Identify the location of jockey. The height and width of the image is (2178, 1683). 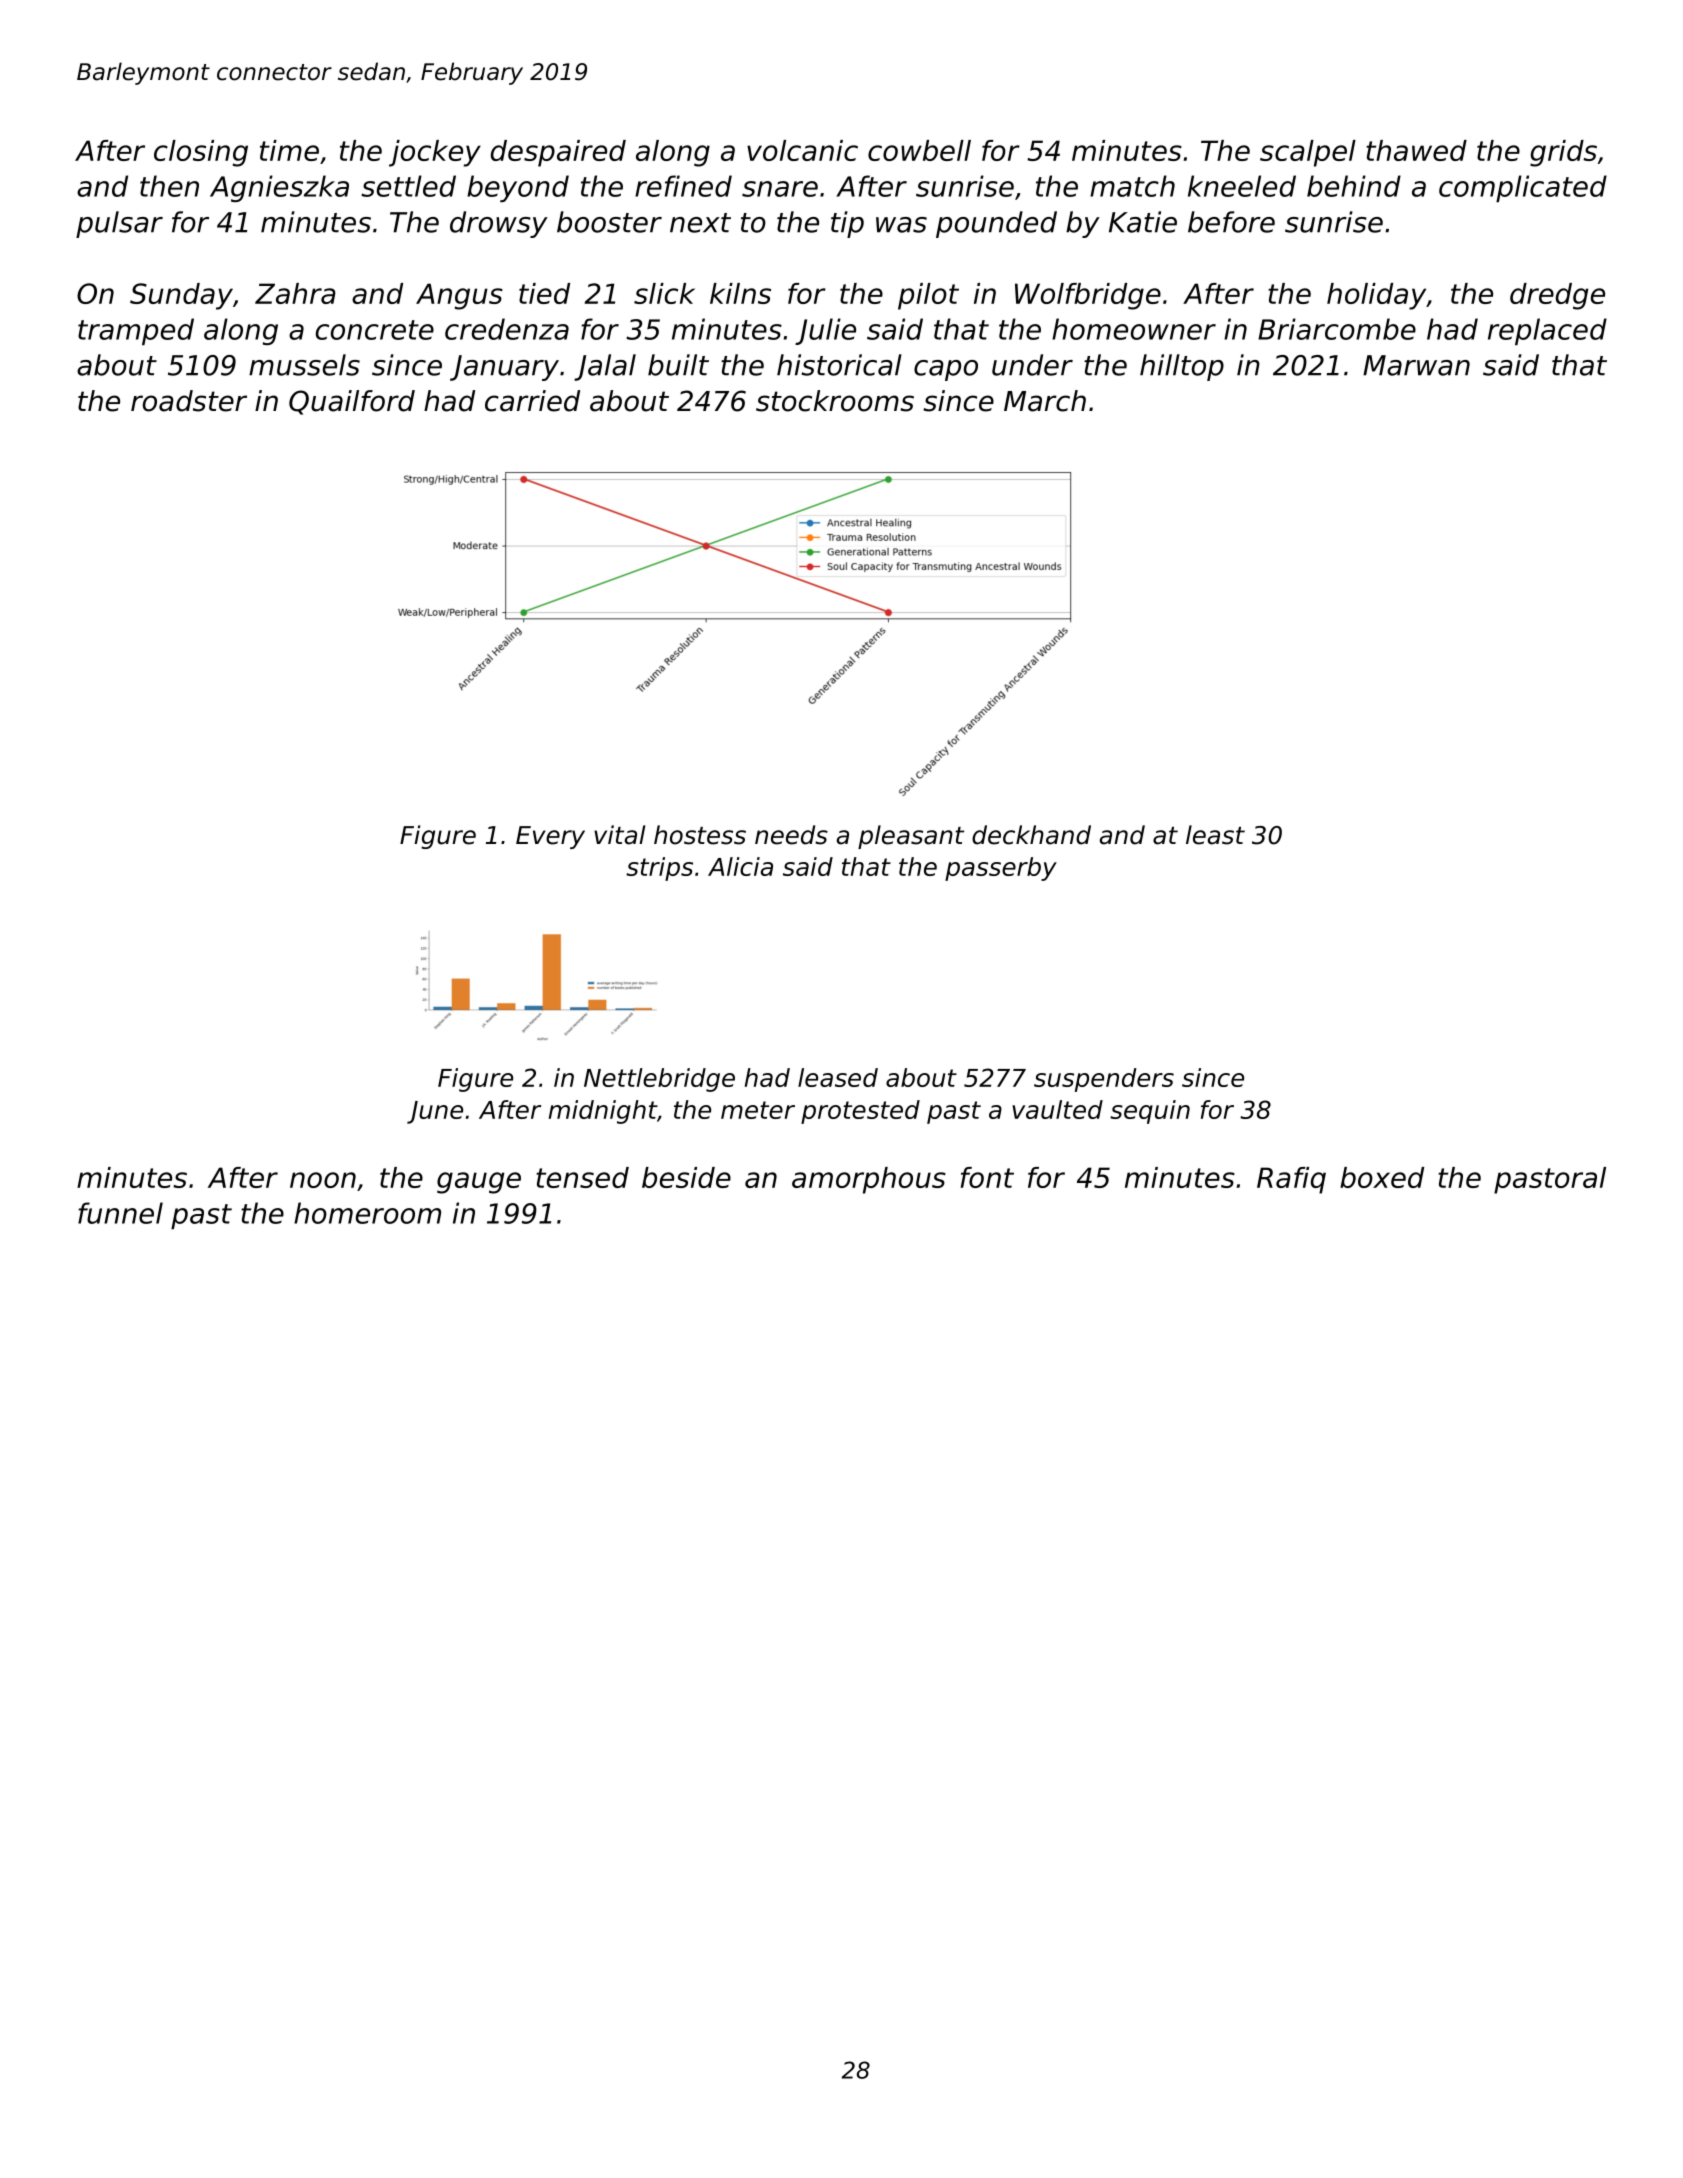
(435, 153).
